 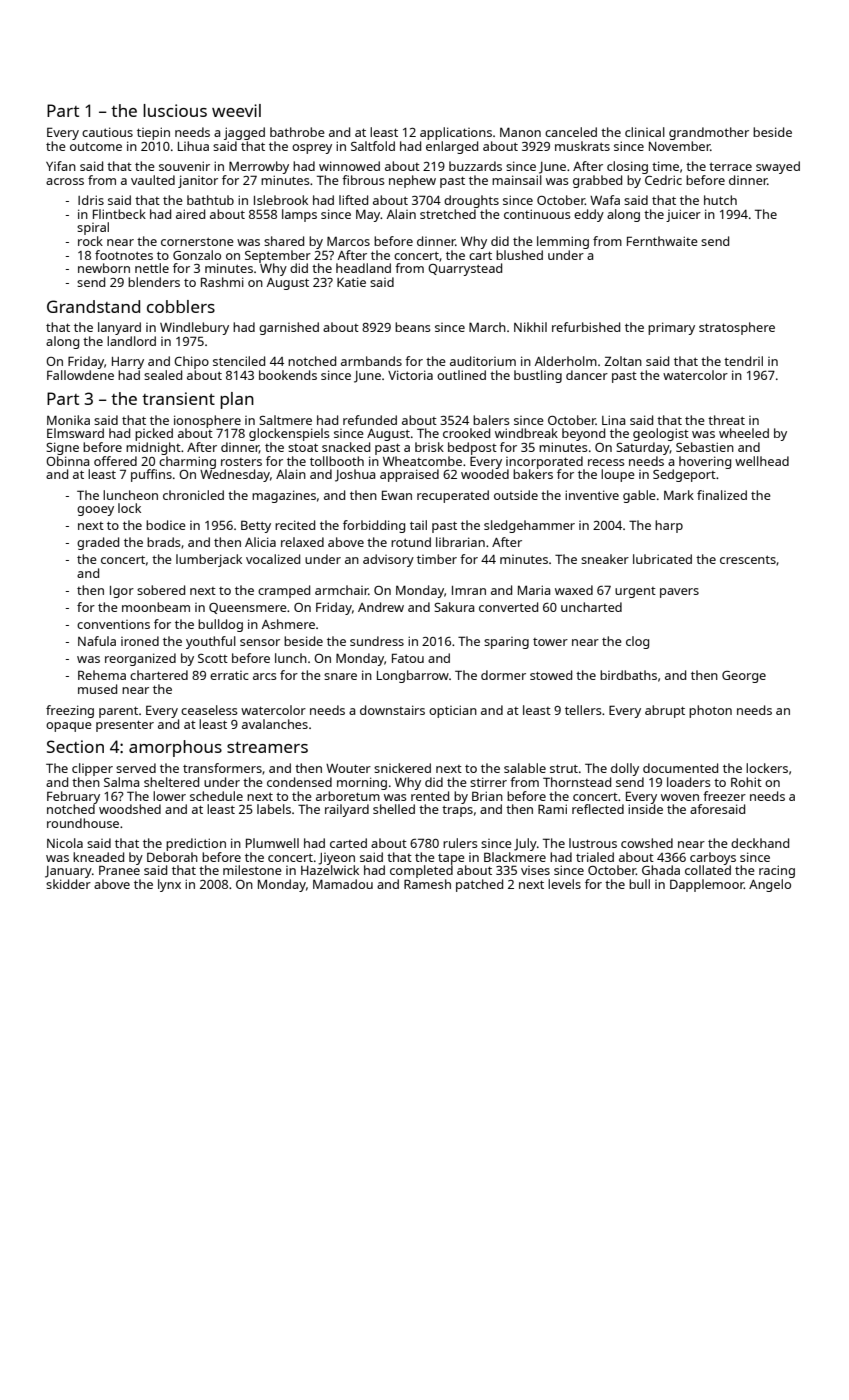 I want to click on May, so click(x=368, y=215).
